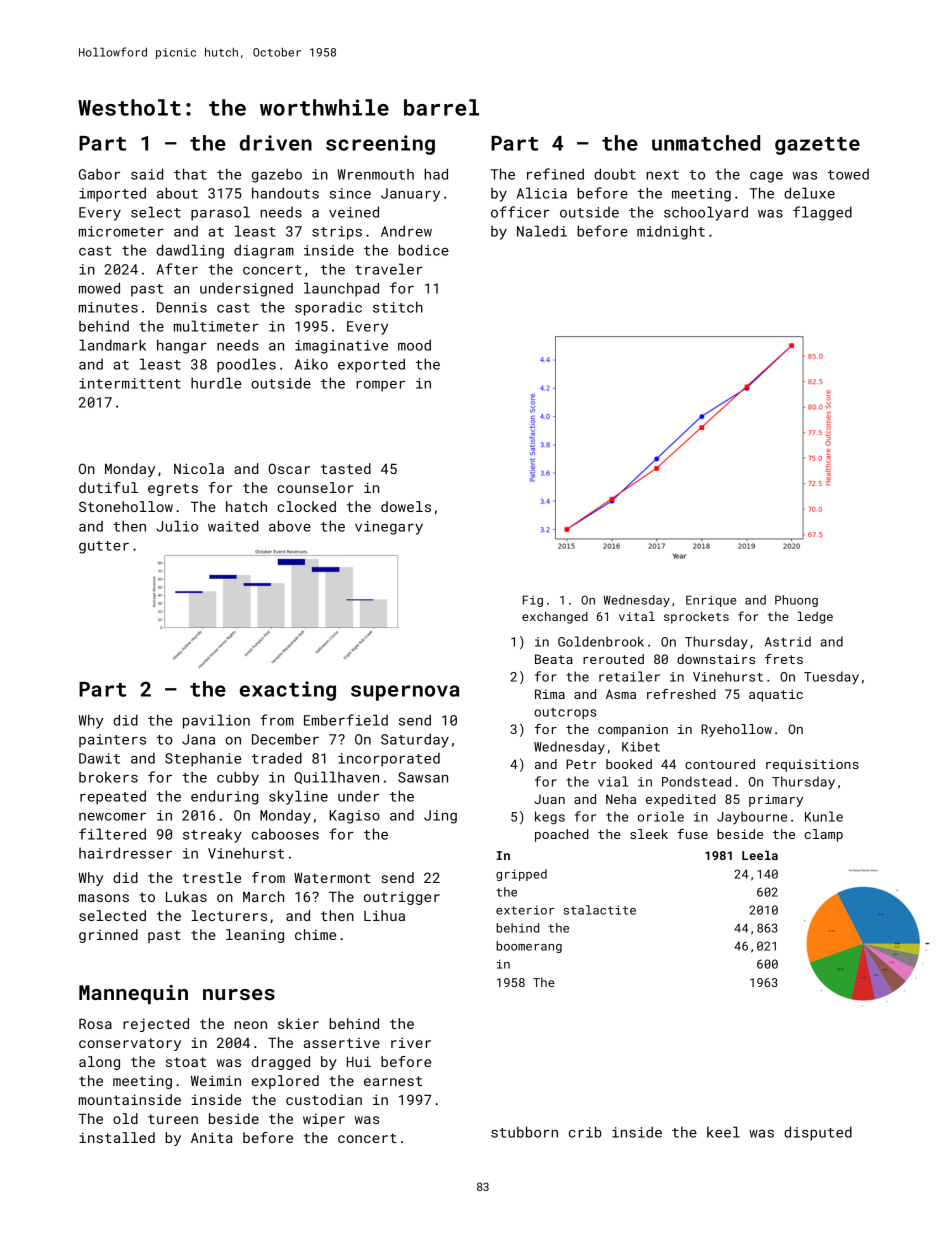  What do you see at coordinates (542, 231) in the screenshot?
I see `Naledi` at bounding box center [542, 231].
